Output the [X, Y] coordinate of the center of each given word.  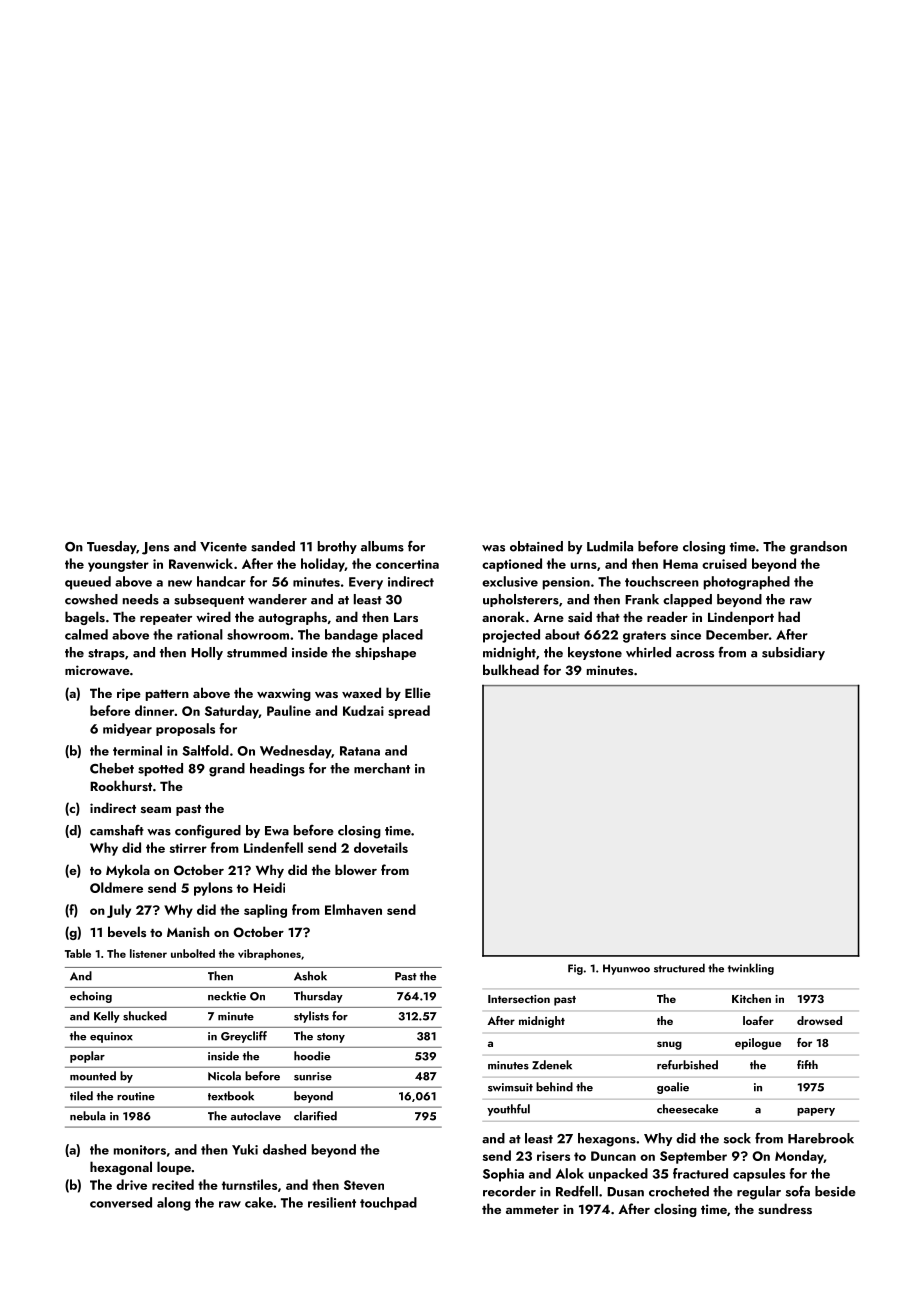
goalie [673, 1088]
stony [331, 1038]
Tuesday [112, 547]
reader [667, 616]
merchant [382, 768]
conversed [121, 1202]
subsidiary [793, 653]
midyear [127, 729]
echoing [91, 997]
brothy [337, 547]
